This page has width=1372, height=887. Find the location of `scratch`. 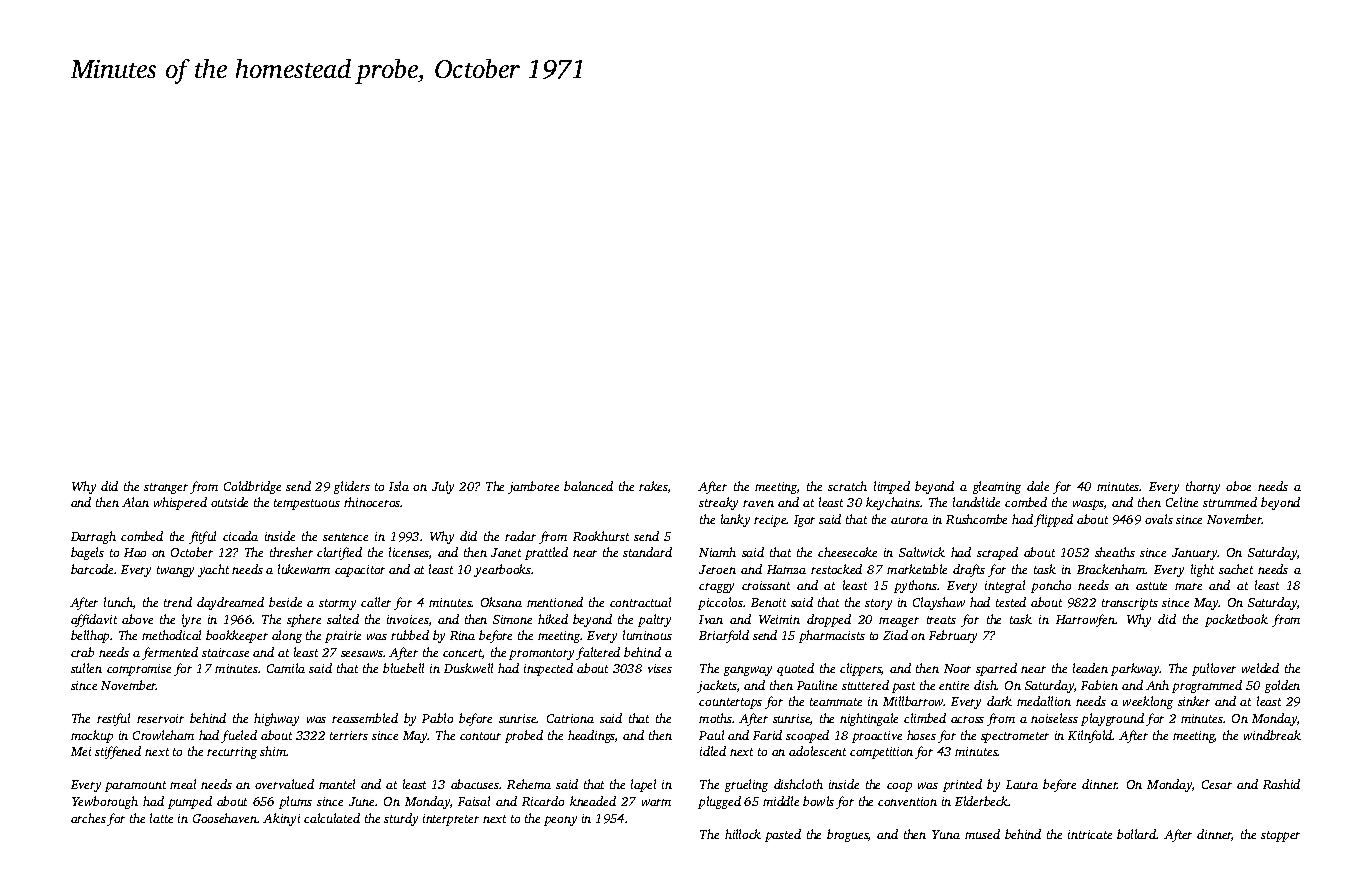

scratch is located at coordinates (847, 486).
